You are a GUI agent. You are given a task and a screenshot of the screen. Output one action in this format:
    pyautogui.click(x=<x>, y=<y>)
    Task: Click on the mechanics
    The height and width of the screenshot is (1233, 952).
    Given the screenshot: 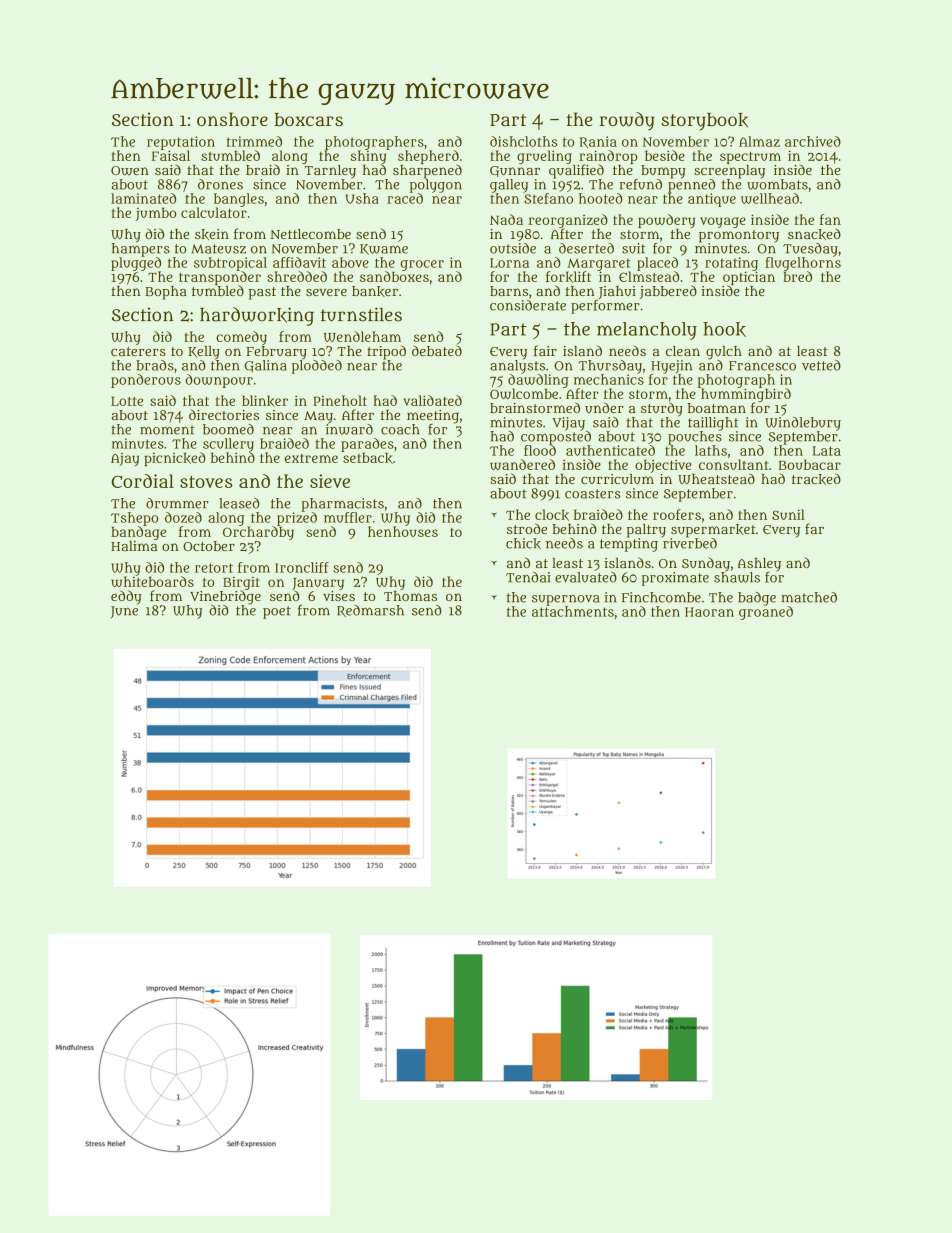 What is the action you would take?
    pyautogui.click(x=609, y=379)
